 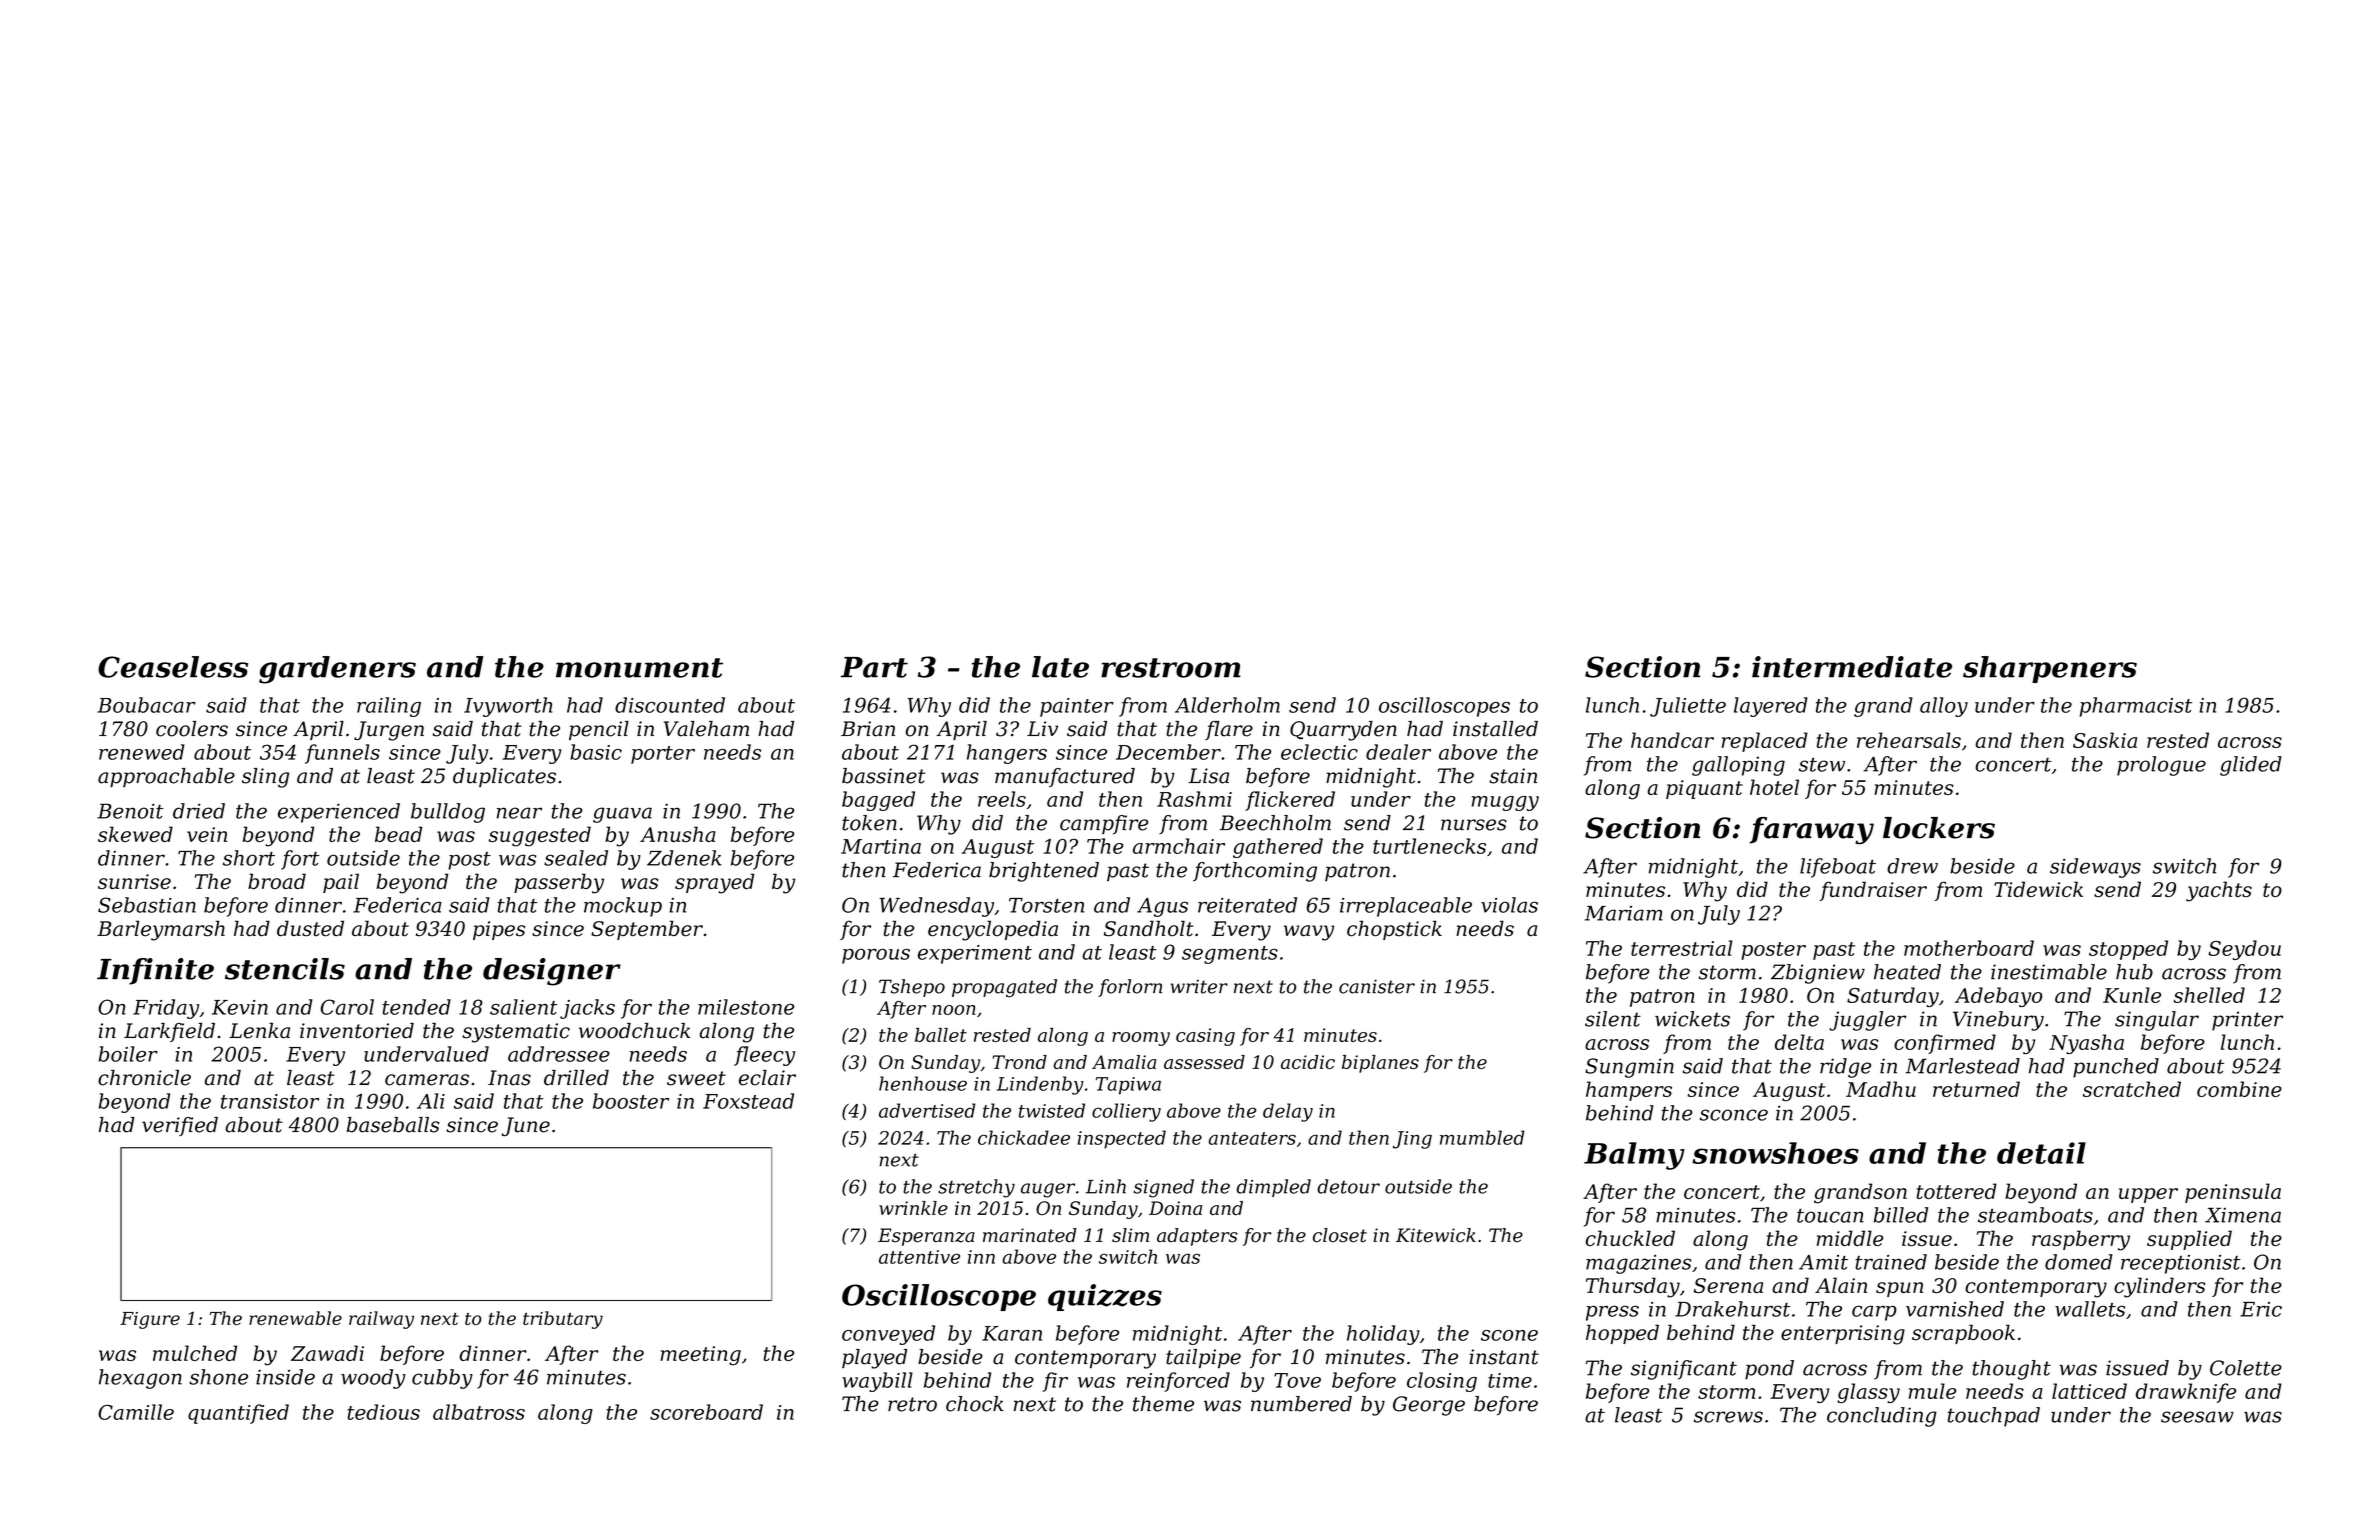 What do you see at coordinates (1171, 668) in the image?
I see `restroom` at bounding box center [1171, 668].
